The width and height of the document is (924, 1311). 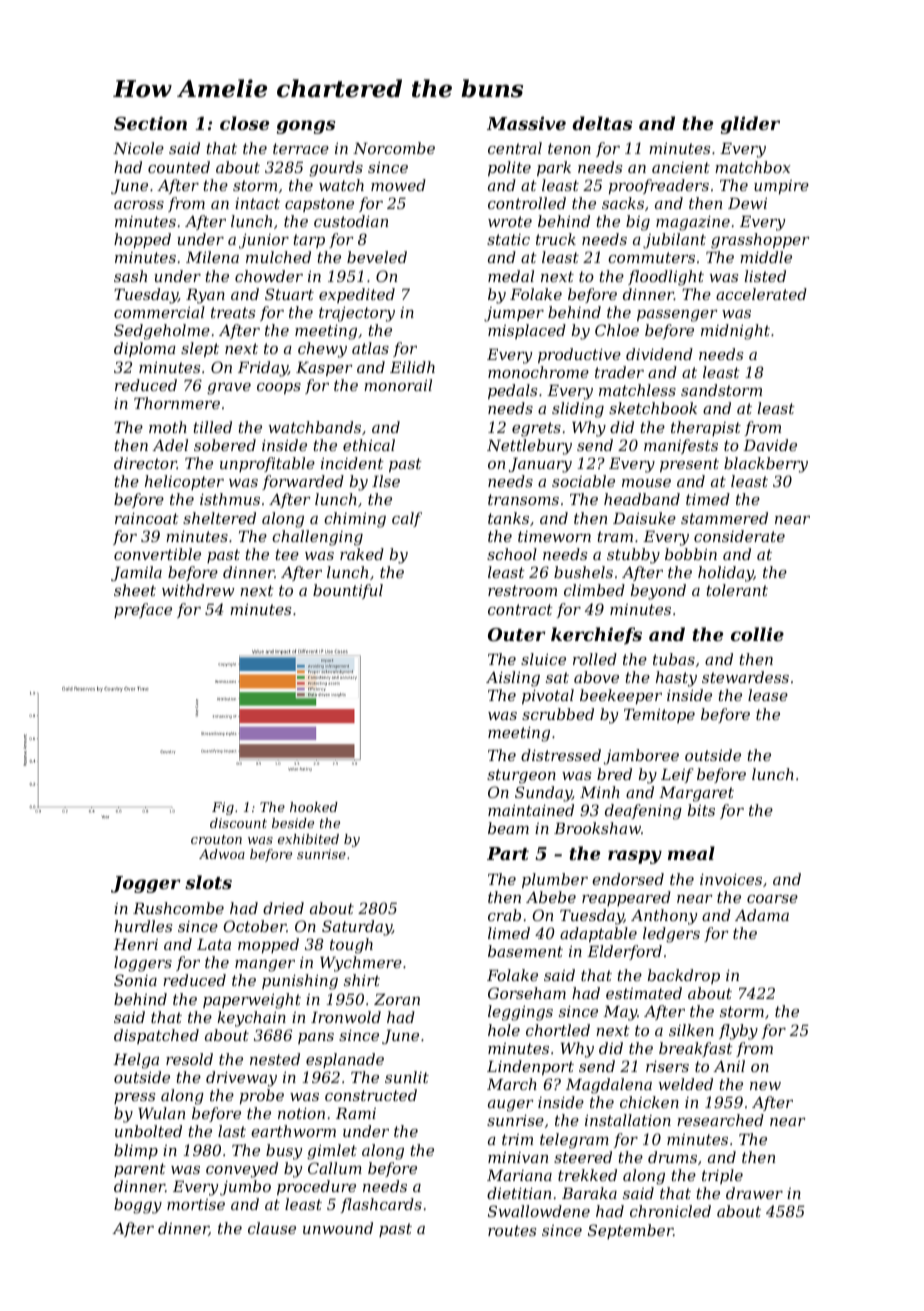 I want to click on unwound, so click(x=338, y=1228).
